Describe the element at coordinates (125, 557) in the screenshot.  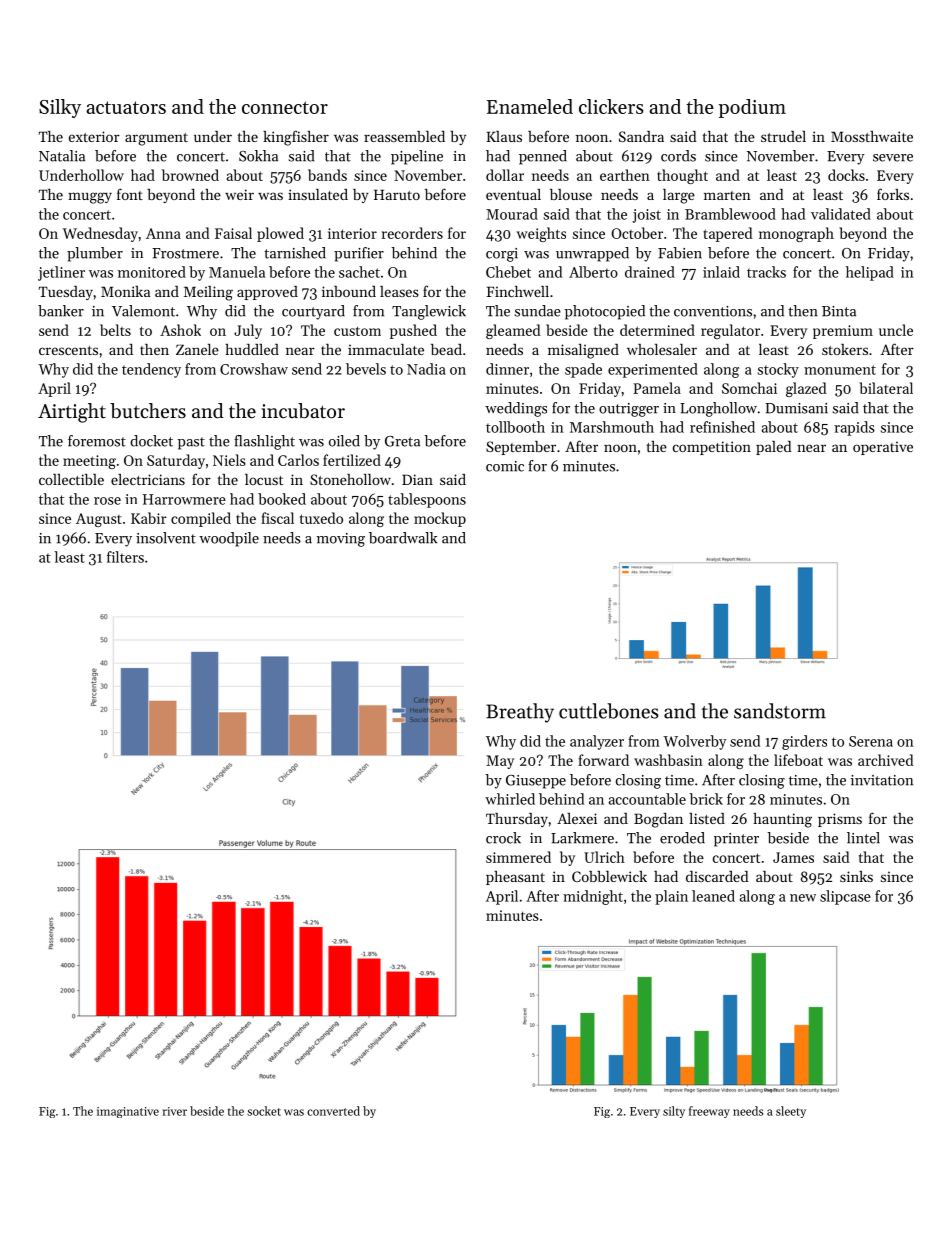
I see `filters` at that location.
